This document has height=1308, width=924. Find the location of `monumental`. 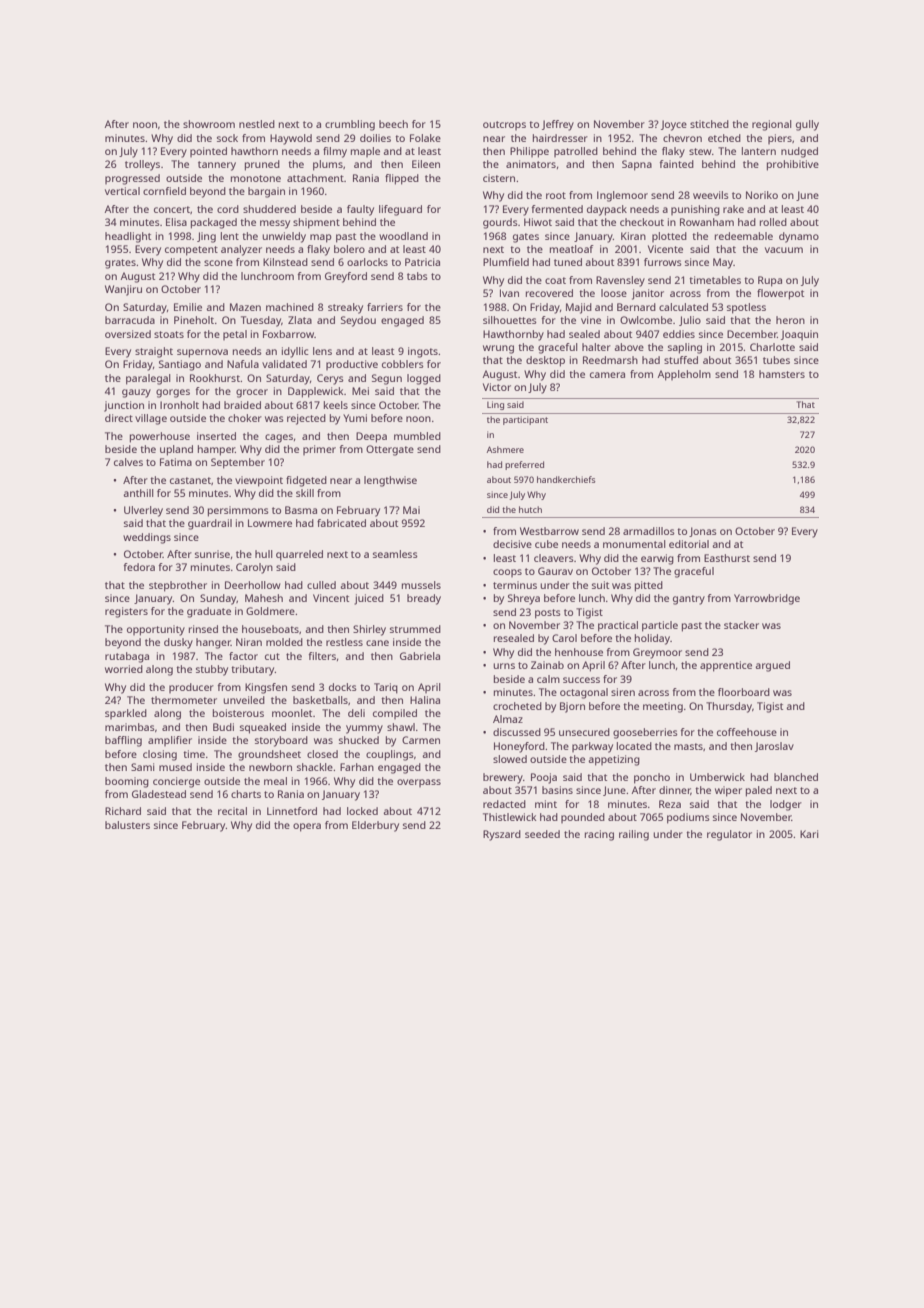

monumental is located at coordinates (634, 544).
